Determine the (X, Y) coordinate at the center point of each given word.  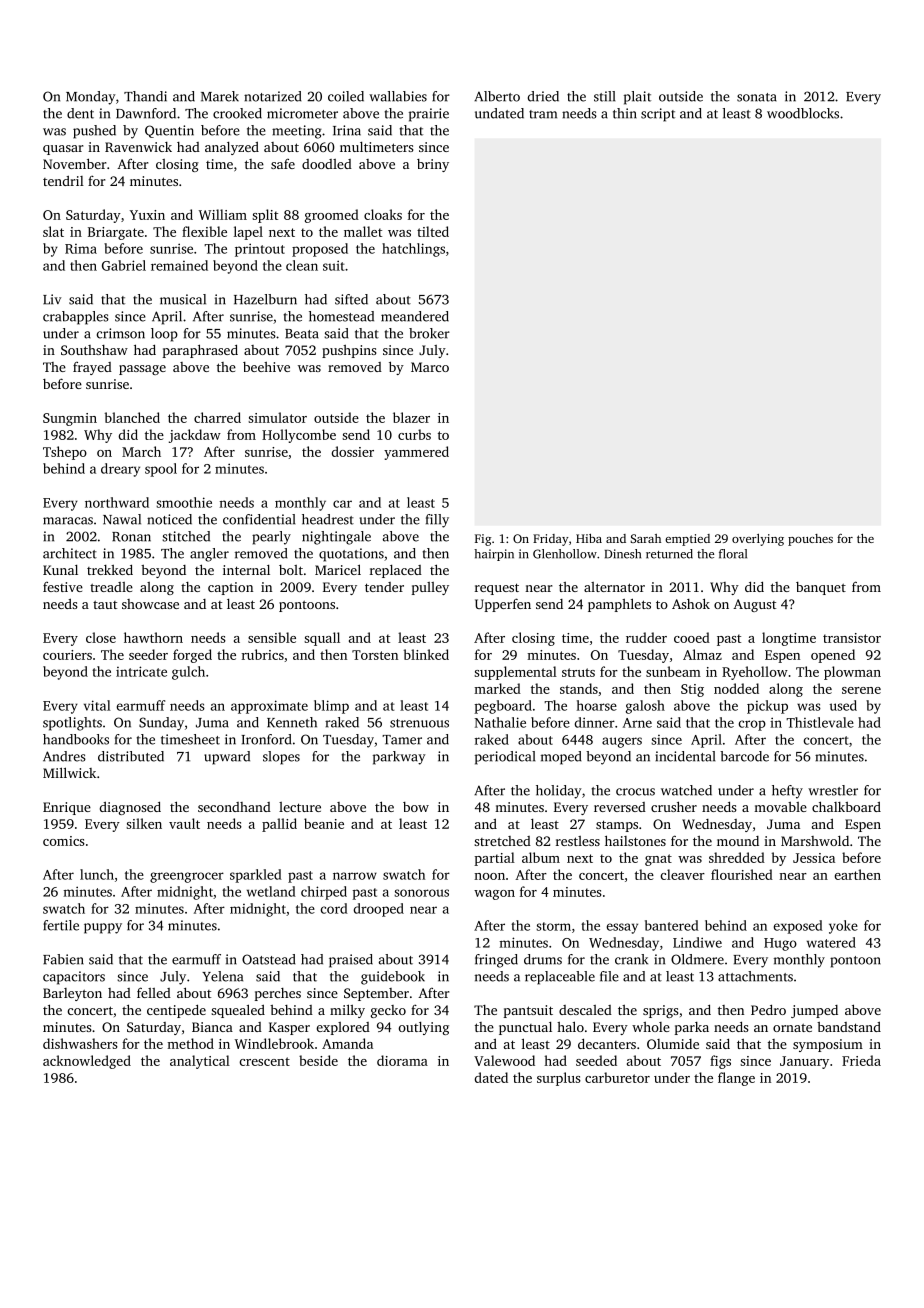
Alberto (497, 96)
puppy (103, 928)
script (658, 115)
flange (736, 1079)
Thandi (145, 96)
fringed (496, 961)
